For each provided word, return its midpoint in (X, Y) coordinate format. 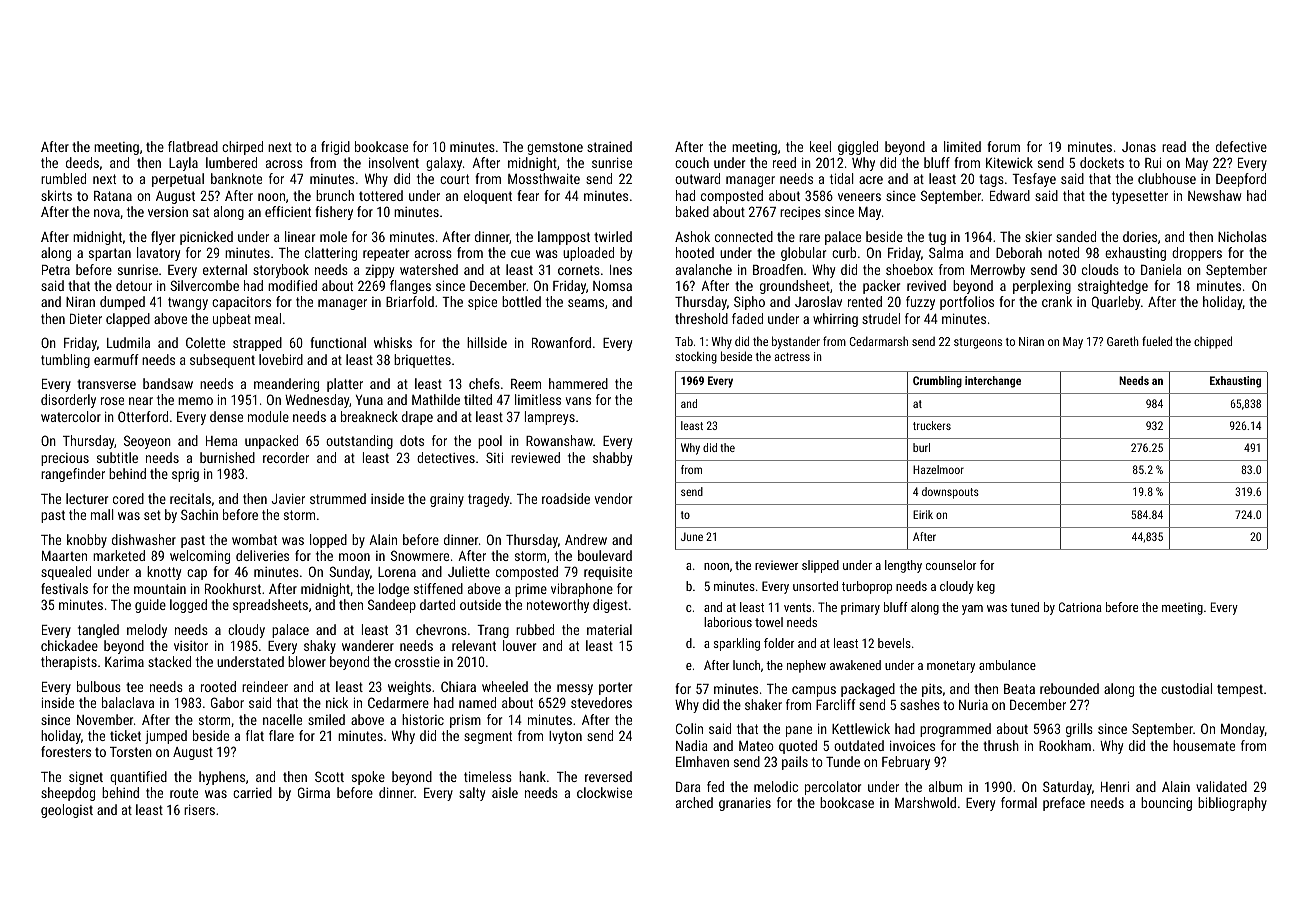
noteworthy (558, 606)
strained (609, 146)
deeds (82, 162)
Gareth (1123, 341)
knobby (87, 541)
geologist (67, 811)
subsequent (222, 361)
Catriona (1080, 607)
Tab (684, 341)
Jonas (1139, 147)
